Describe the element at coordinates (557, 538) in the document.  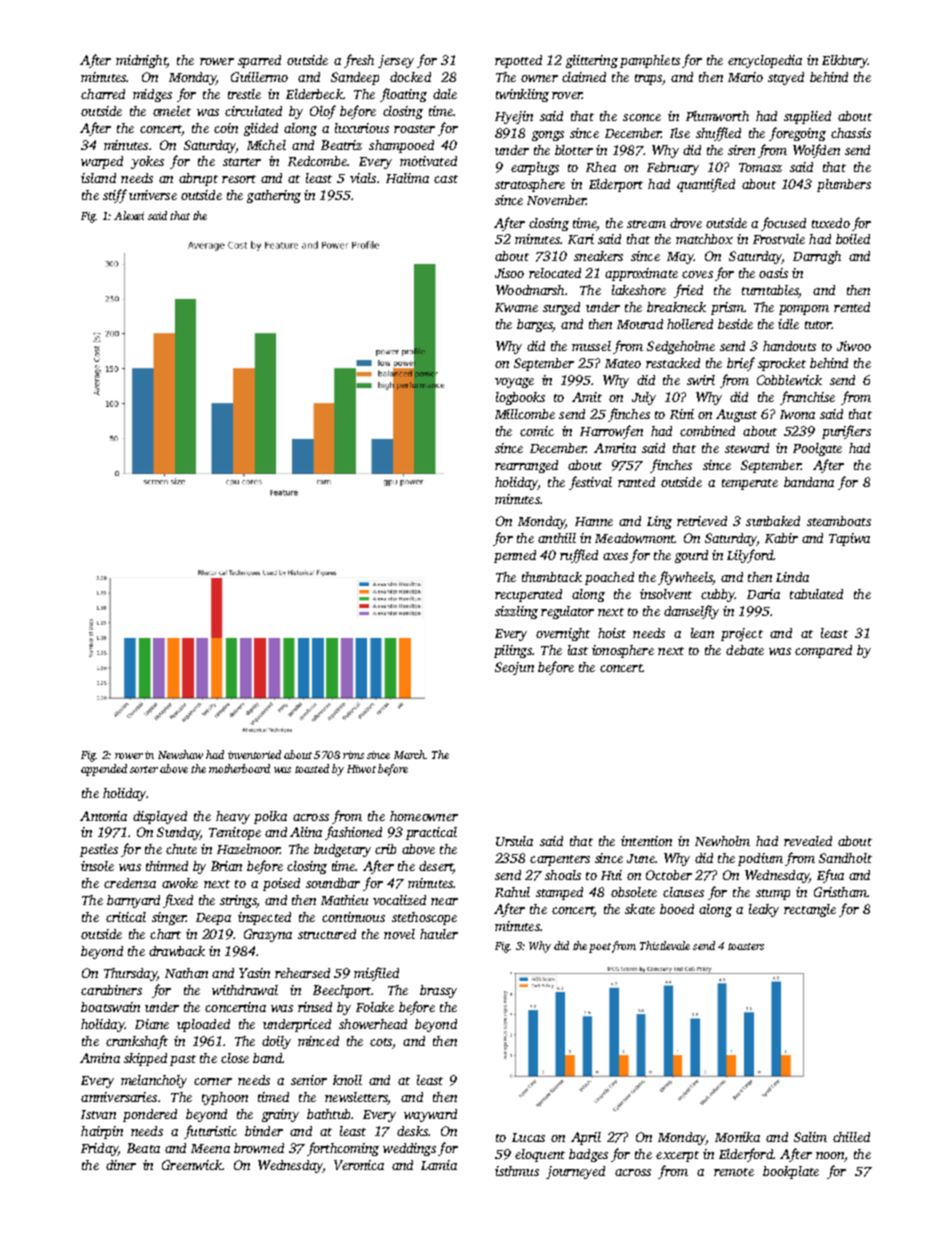
I see `anthill` at that location.
